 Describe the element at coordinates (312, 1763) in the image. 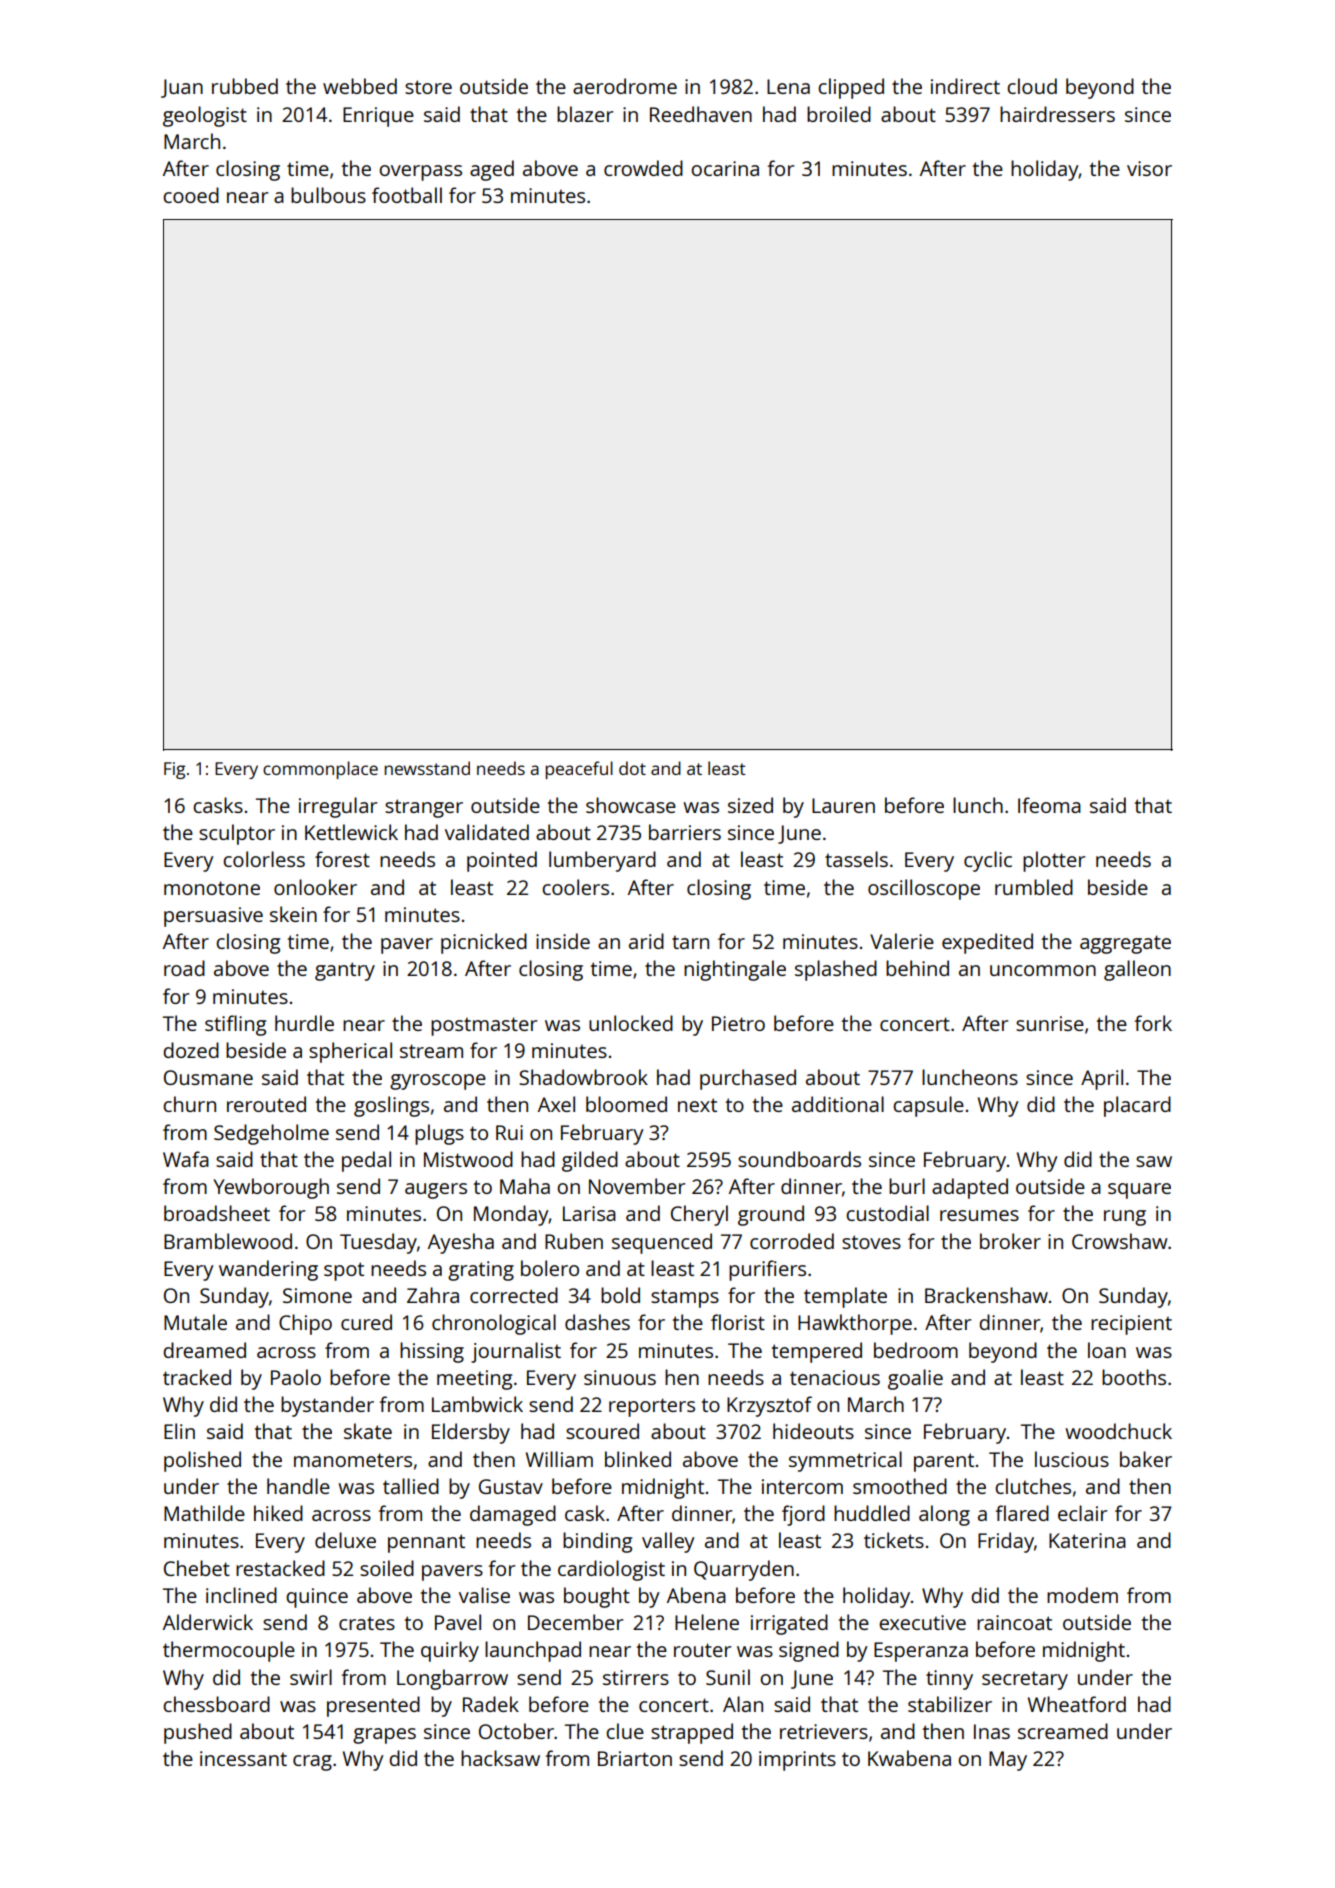

I see `crag` at that location.
